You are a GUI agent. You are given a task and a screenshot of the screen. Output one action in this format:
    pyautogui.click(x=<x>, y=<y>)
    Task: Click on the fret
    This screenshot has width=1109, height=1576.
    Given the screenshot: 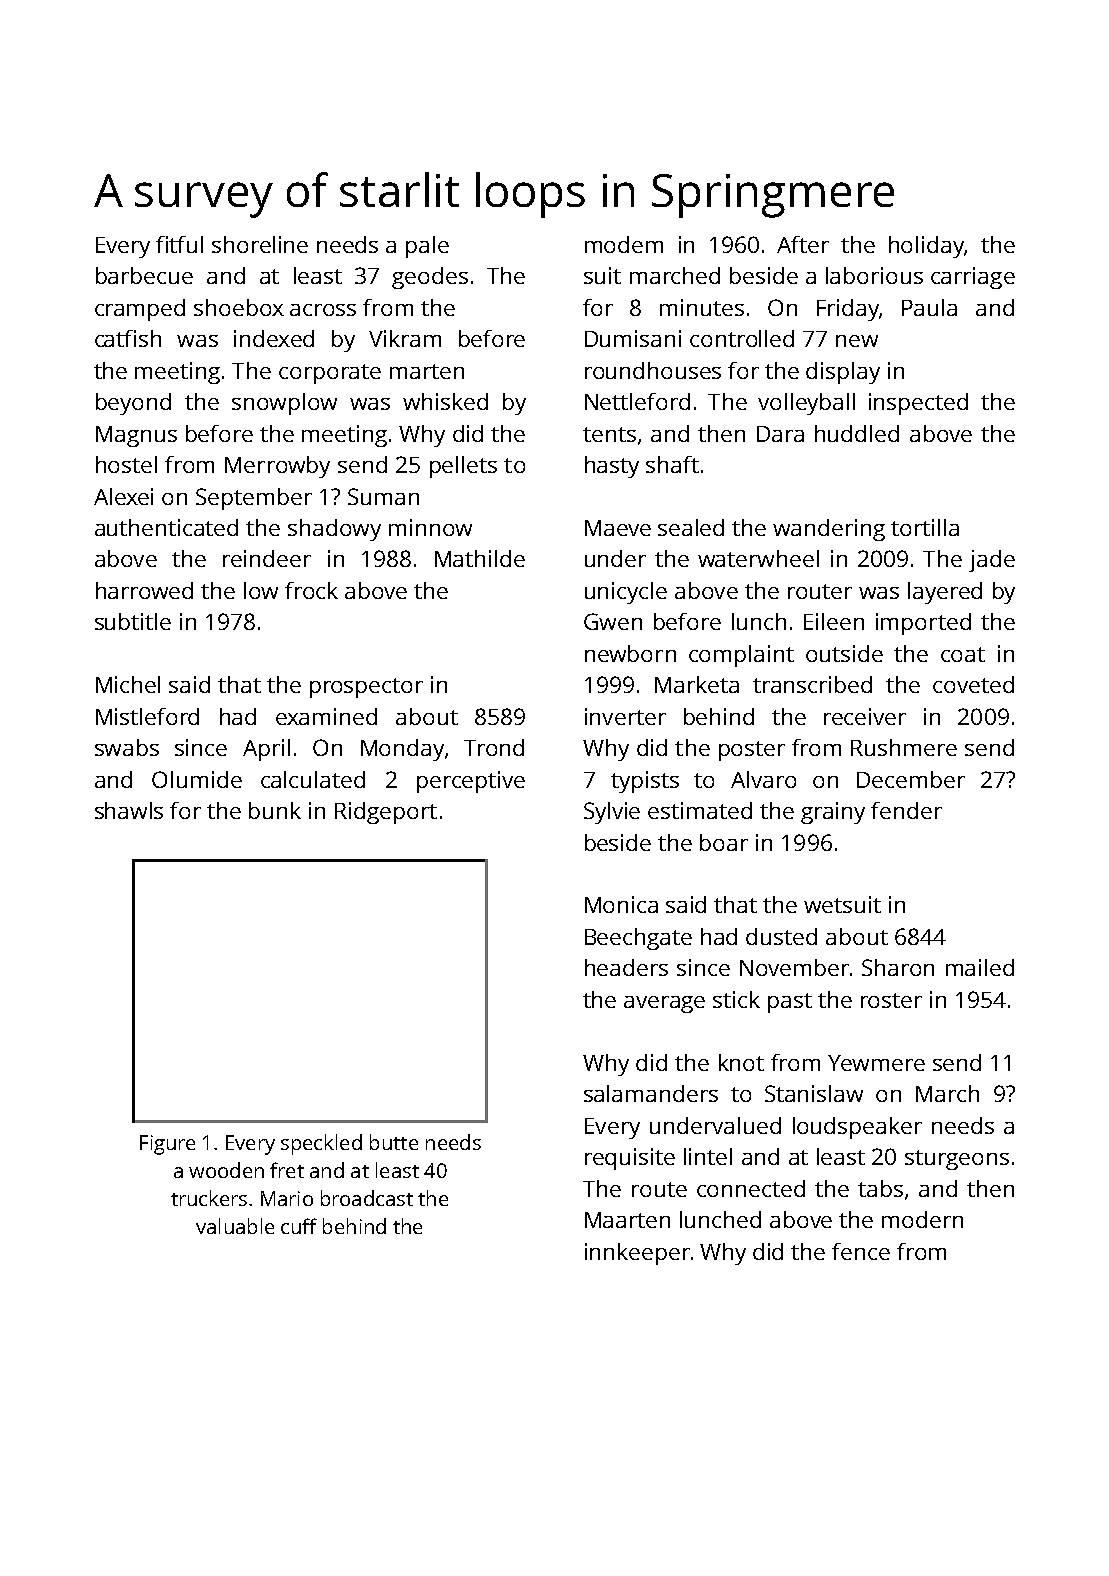 What is the action you would take?
    pyautogui.click(x=287, y=1170)
